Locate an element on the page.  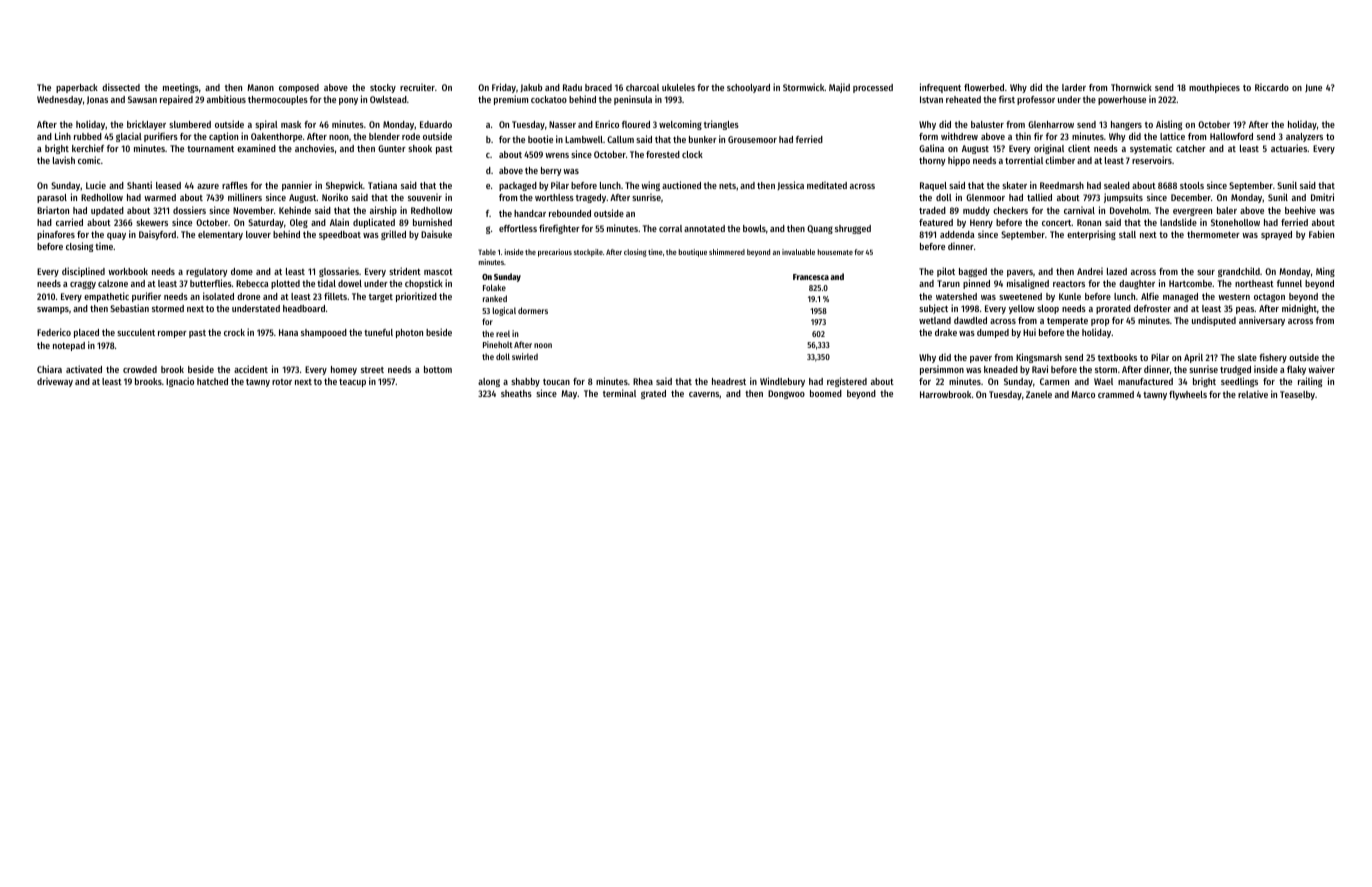
invaluable is located at coordinates (798, 252).
